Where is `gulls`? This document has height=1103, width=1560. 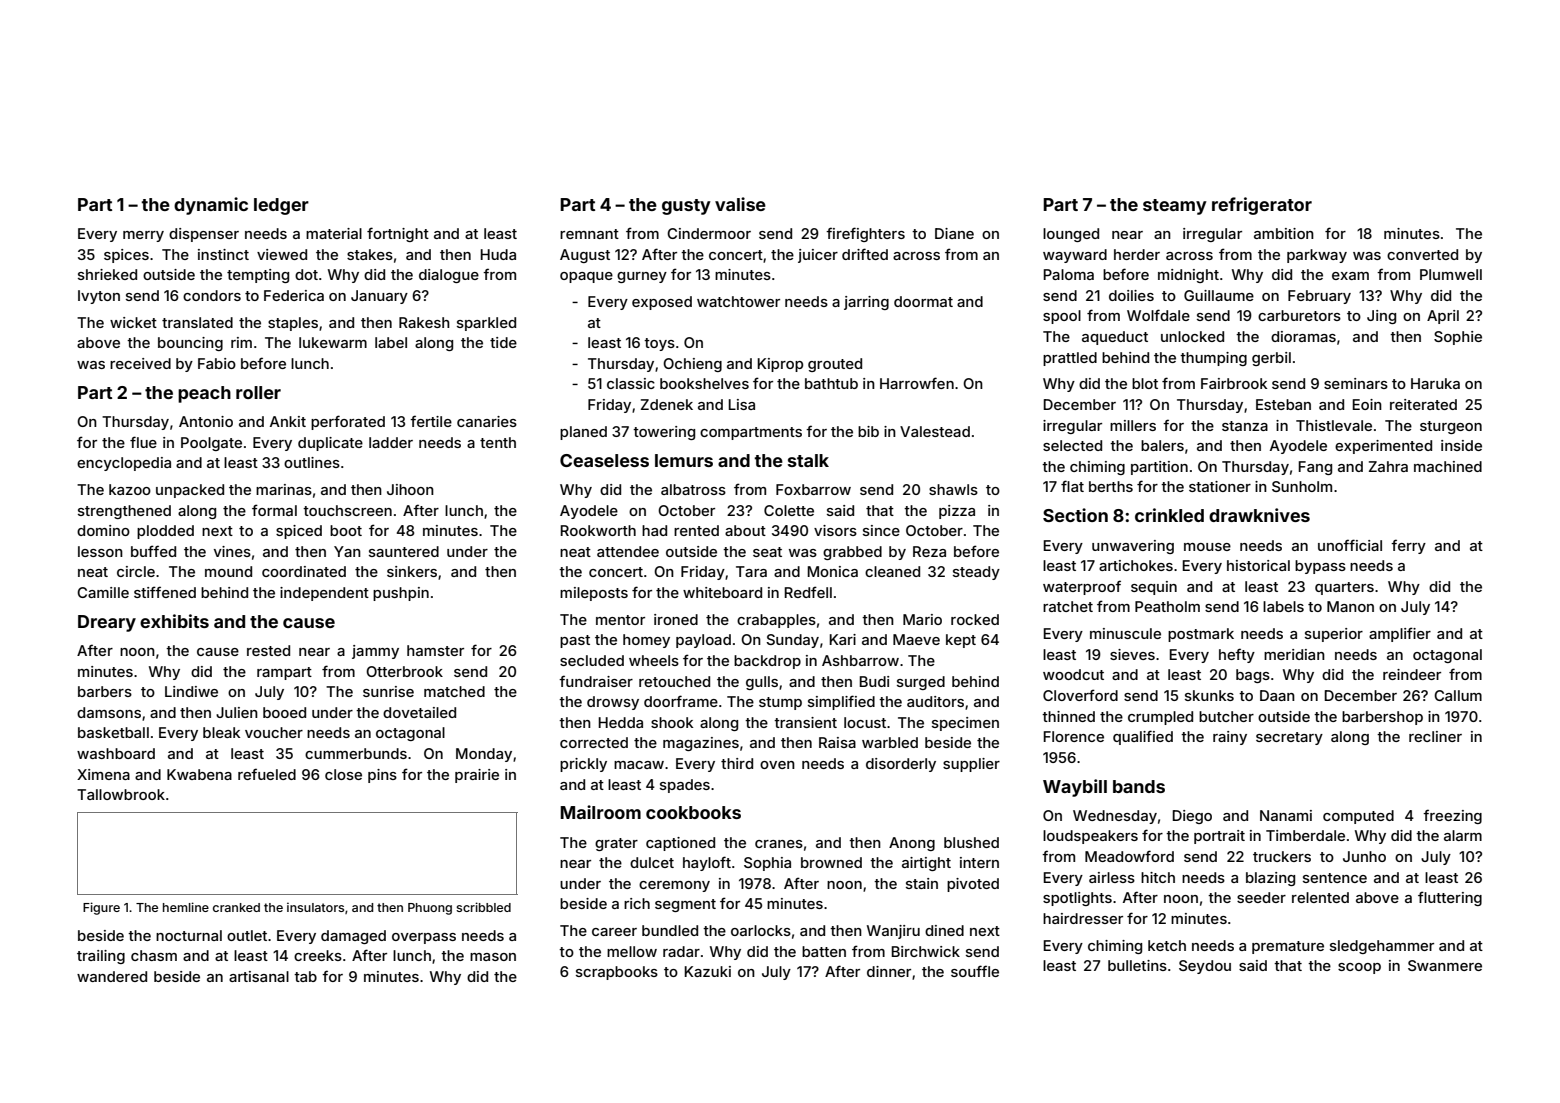 gulls is located at coordinates (762, 683).
